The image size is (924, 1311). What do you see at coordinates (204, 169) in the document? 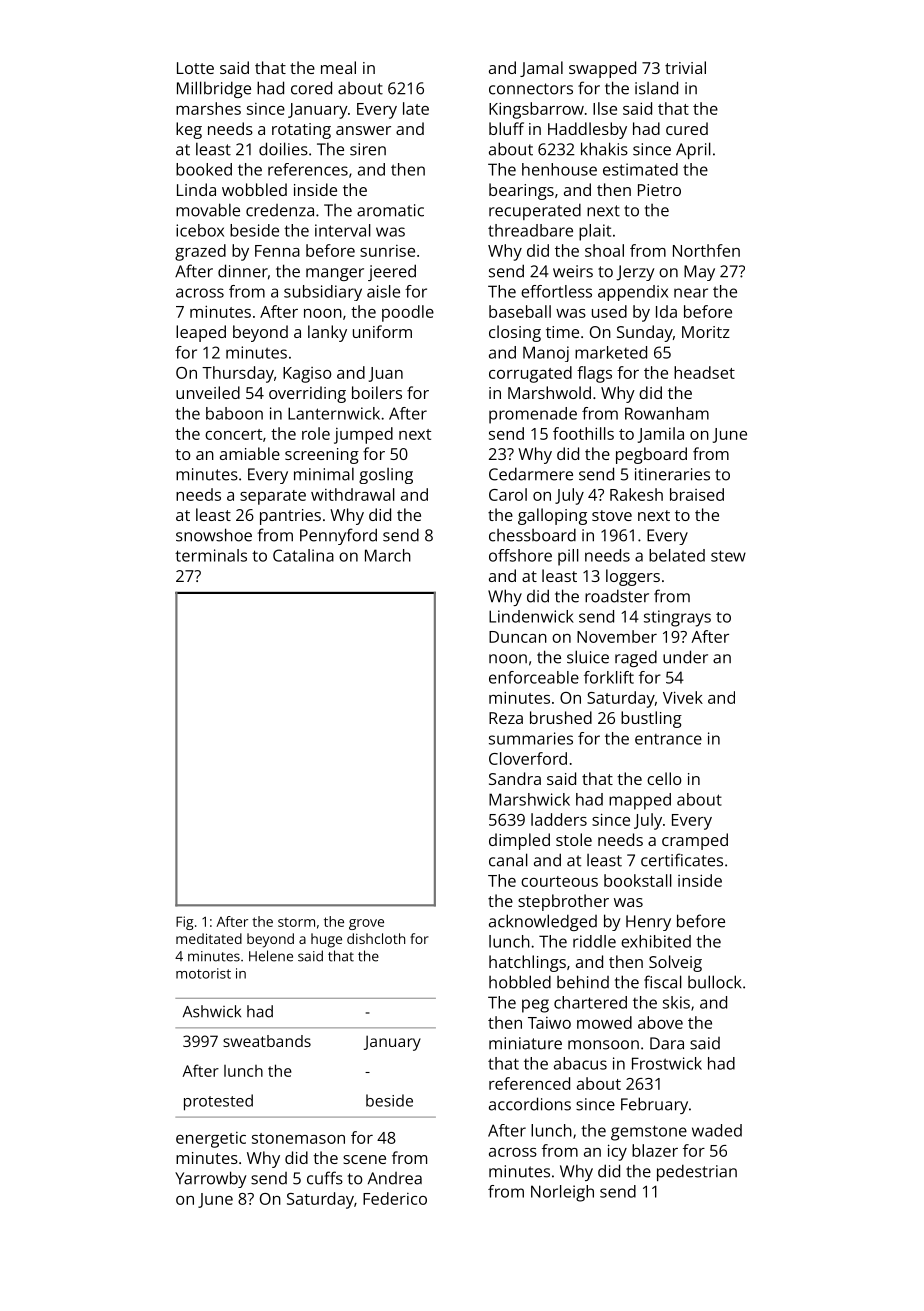
I see `booked` at bounding box center [204, 169].
